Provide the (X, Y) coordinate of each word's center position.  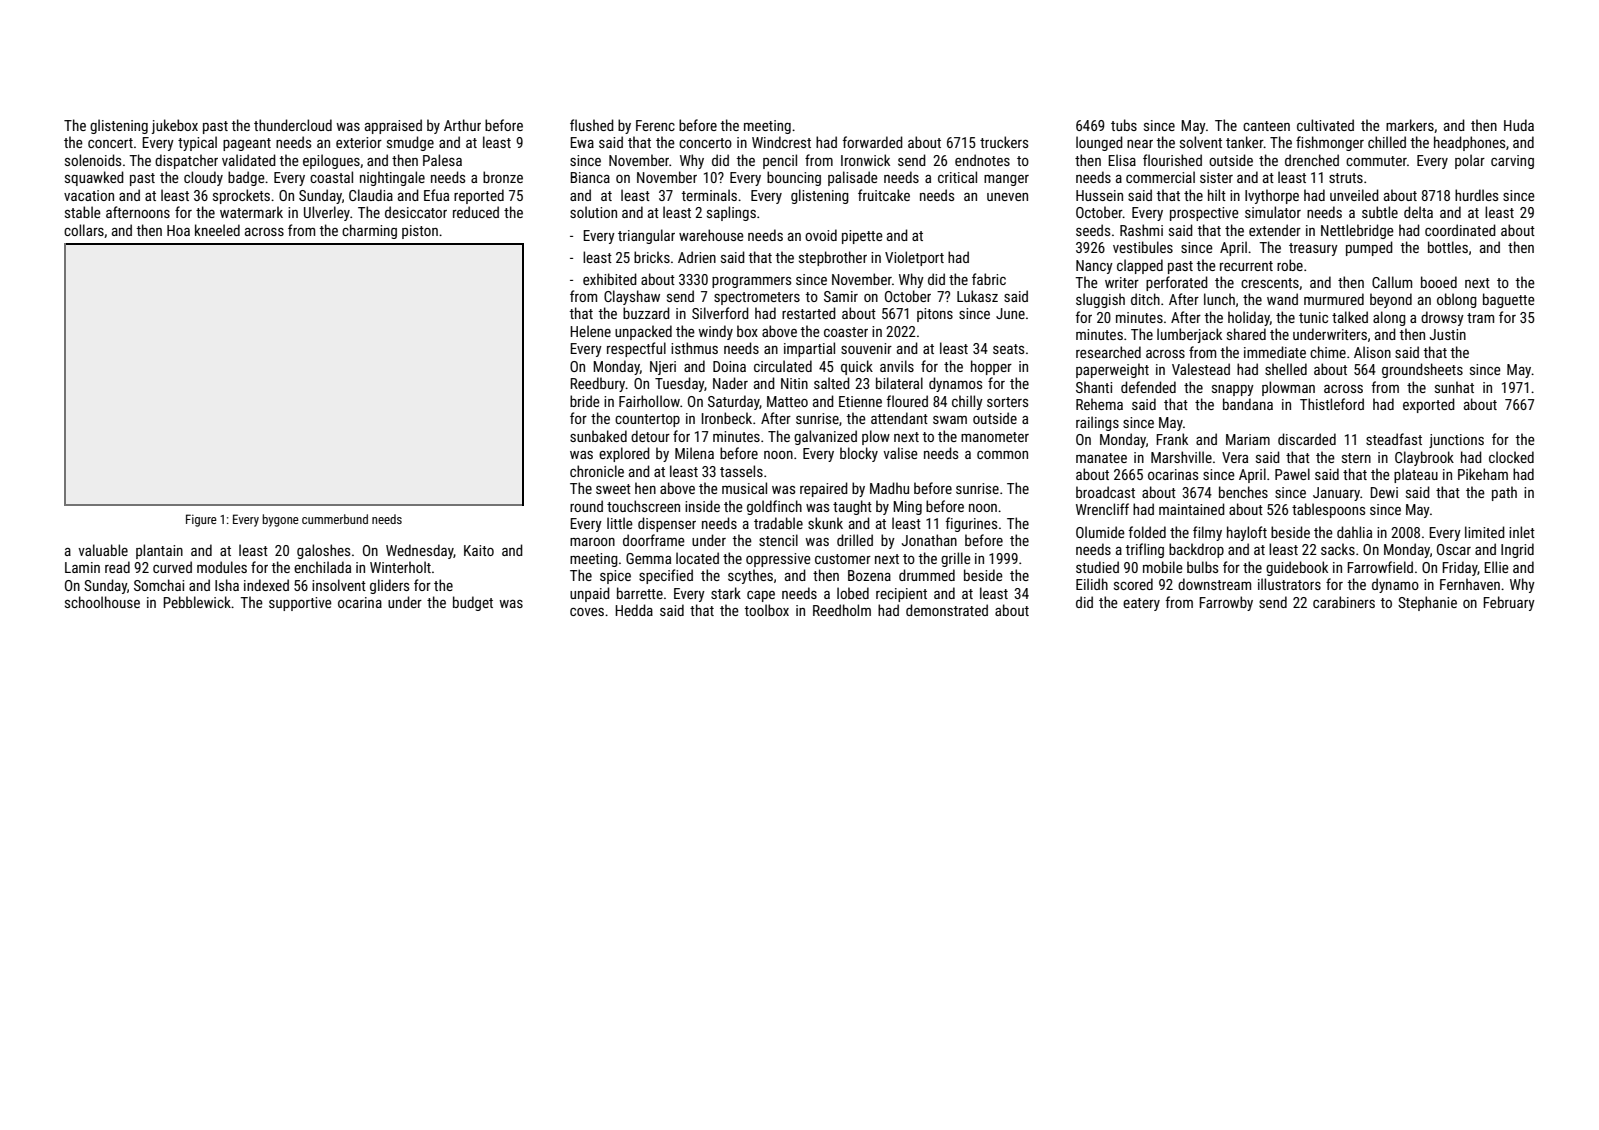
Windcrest (781, 142)
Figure (201, 520)
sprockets (241, 196)
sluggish (1100, 300)
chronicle (597, 471)
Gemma (648, 558)
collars (84, 230)
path (1504, 493)
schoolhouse (102, 602)
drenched (1312, 160)
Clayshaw (632, 297)
